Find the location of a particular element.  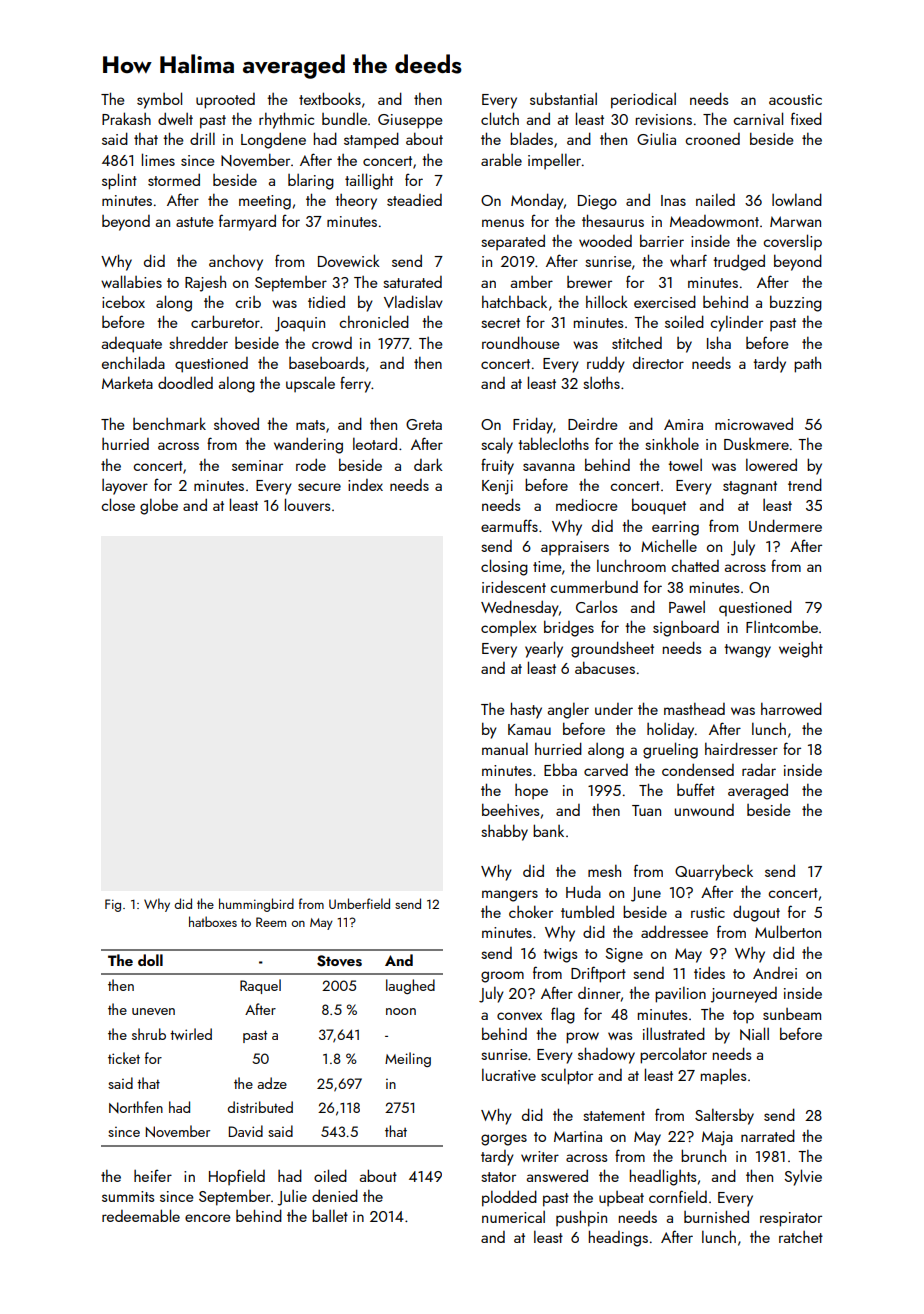

uprooted is located at coordinates (225, 101).
